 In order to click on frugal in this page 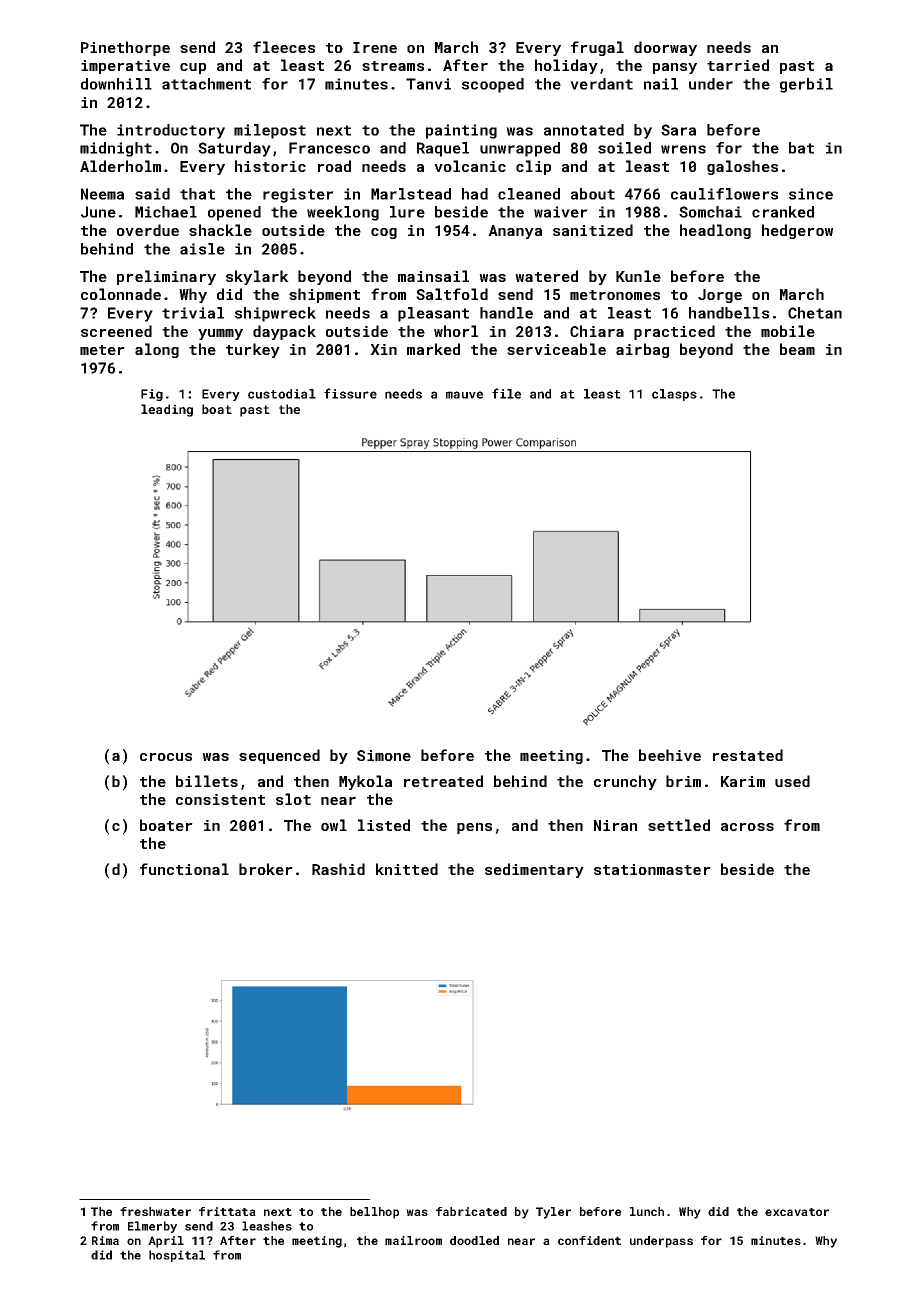, I will do `click(597, 48)`.
